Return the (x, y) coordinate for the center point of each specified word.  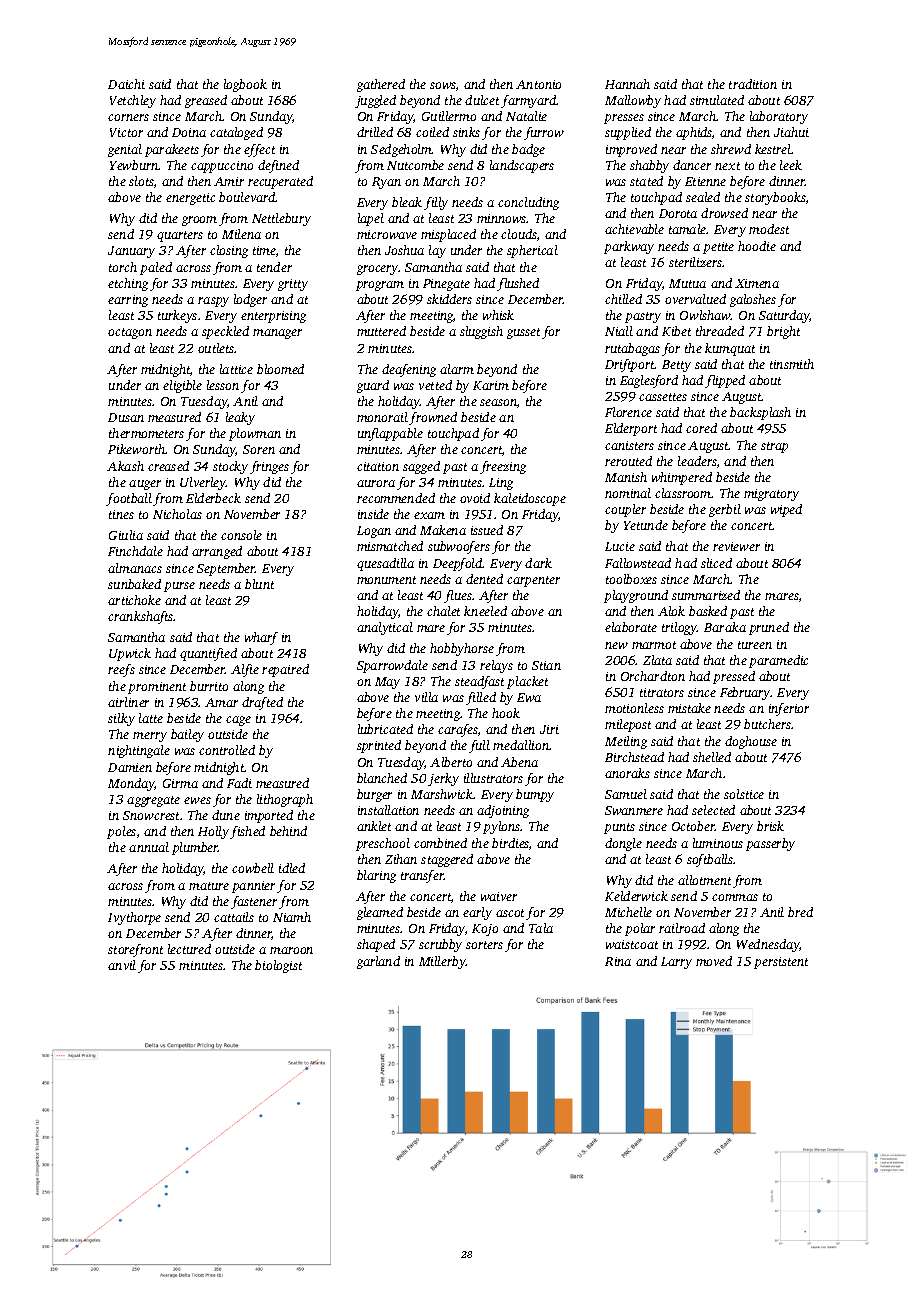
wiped (786, 510)
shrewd (731, 149)
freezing (503, 467)
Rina (618, 961)
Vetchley (133, 101)
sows (443, 85)
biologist (278, 966)
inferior (789, 709)
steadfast (479, 682)
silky (121, 719)
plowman (255, 434)
